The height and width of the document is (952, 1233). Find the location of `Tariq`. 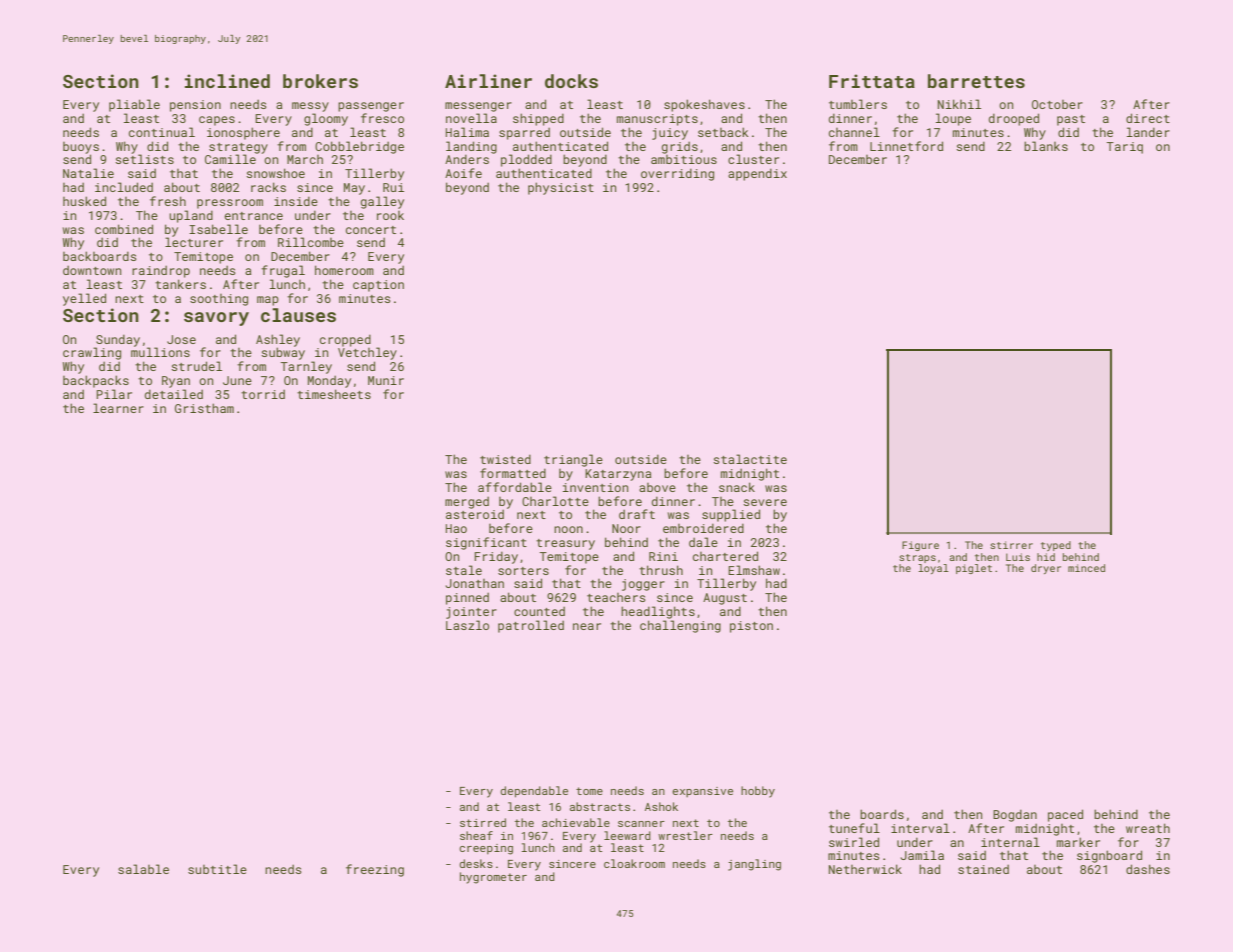

Tariq is located at coordinates (1125, 148).
